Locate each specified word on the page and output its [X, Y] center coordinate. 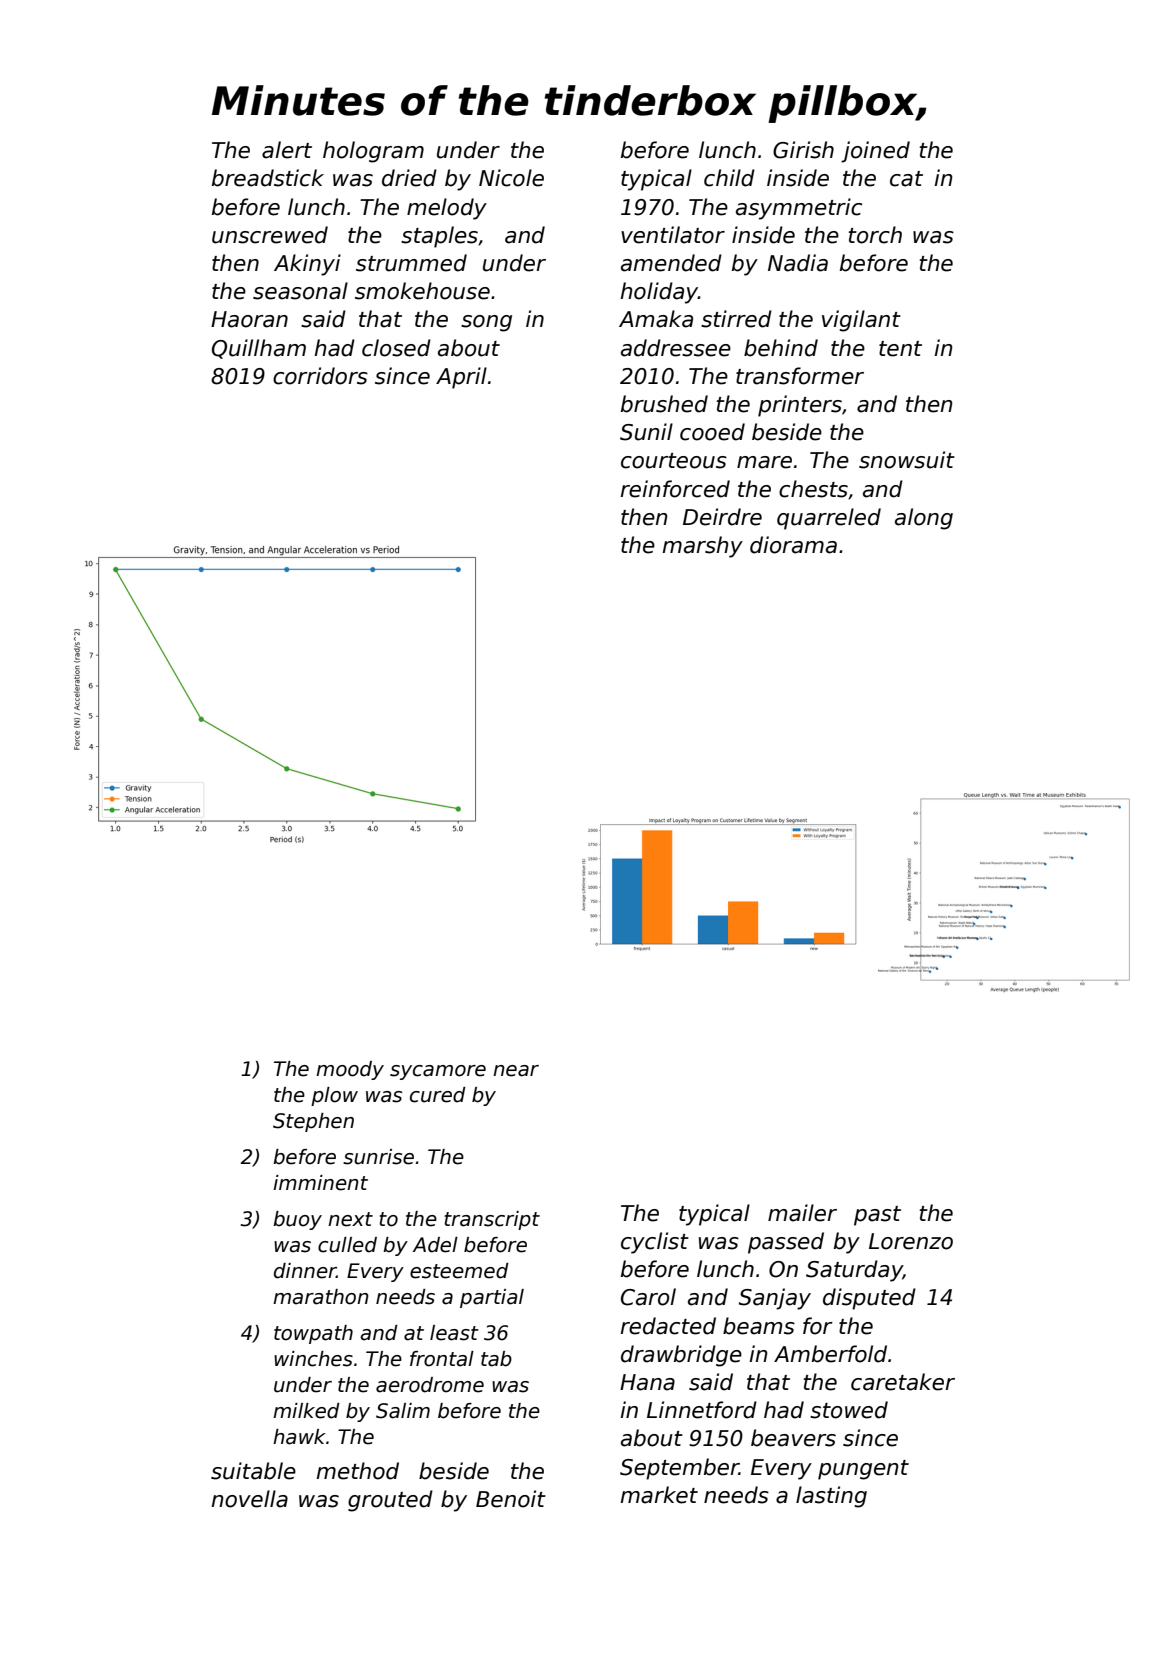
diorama [793, 545]
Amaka [656, 319]
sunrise [378, 1157]
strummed [411, 263]
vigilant [861, 321]
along [924, 519]
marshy [702, 547]
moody [350, 1070]
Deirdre [722, 517]
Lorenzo [911, 1241]
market [659, 1495]
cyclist [655, 1243]
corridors [320, 376]
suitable [253, 1471]
